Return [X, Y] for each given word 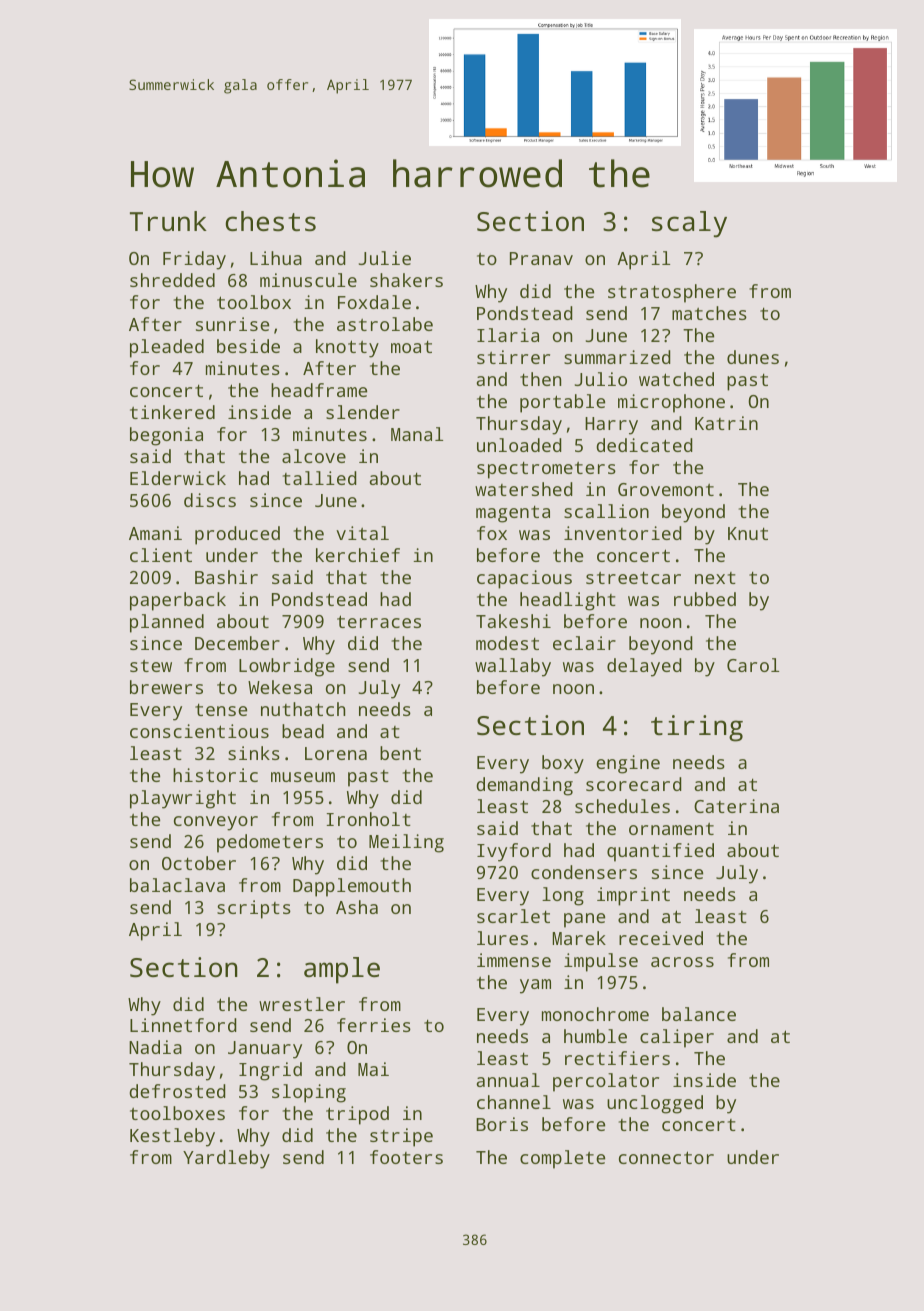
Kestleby [172, 1137]
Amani [155, 533]
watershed [524, 489]
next [715, 578]
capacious [524, 579]
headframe [319, 390]
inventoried [623, 533]
